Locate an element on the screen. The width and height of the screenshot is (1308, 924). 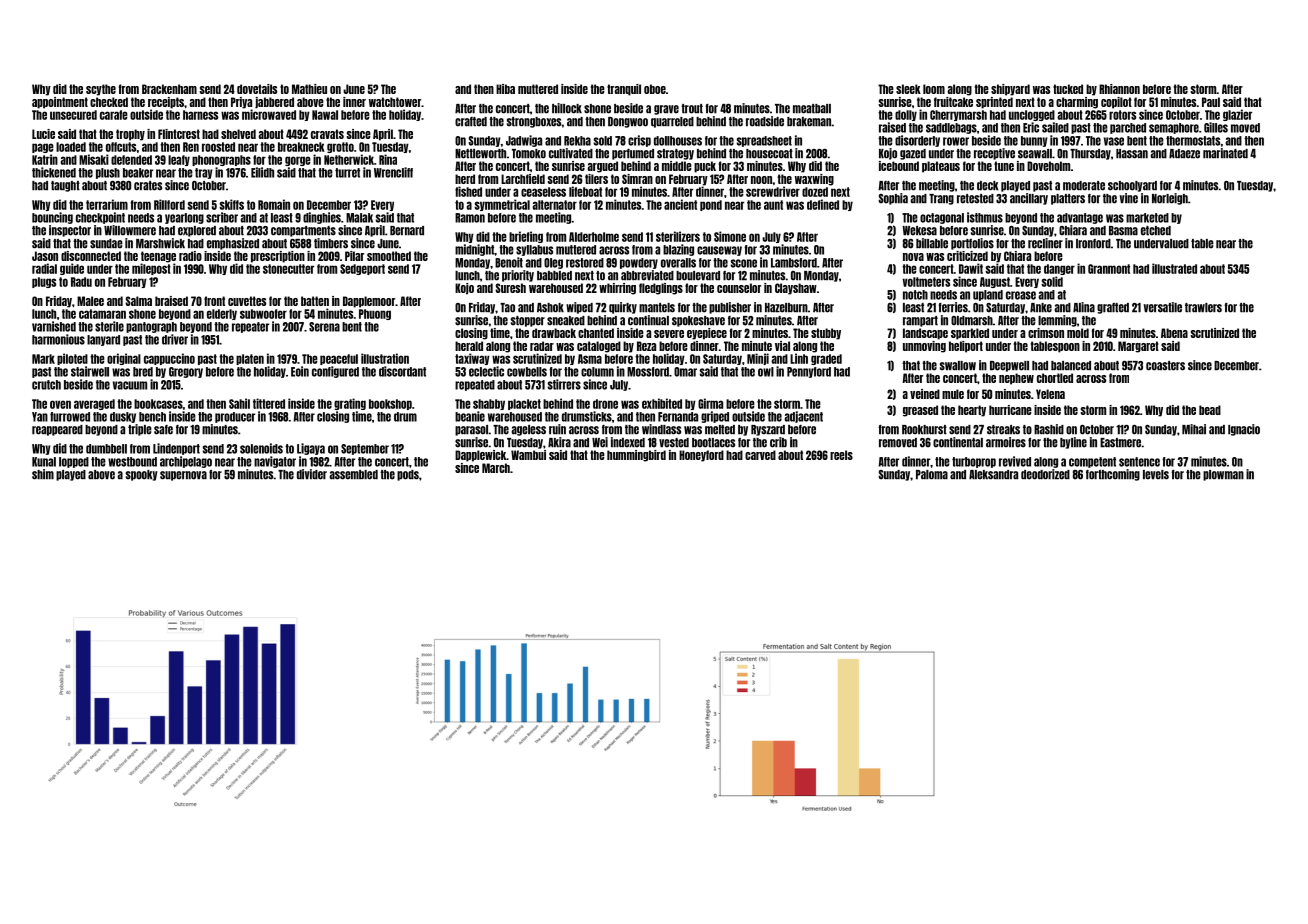
dovetails is located at coordinates (257, 89).
